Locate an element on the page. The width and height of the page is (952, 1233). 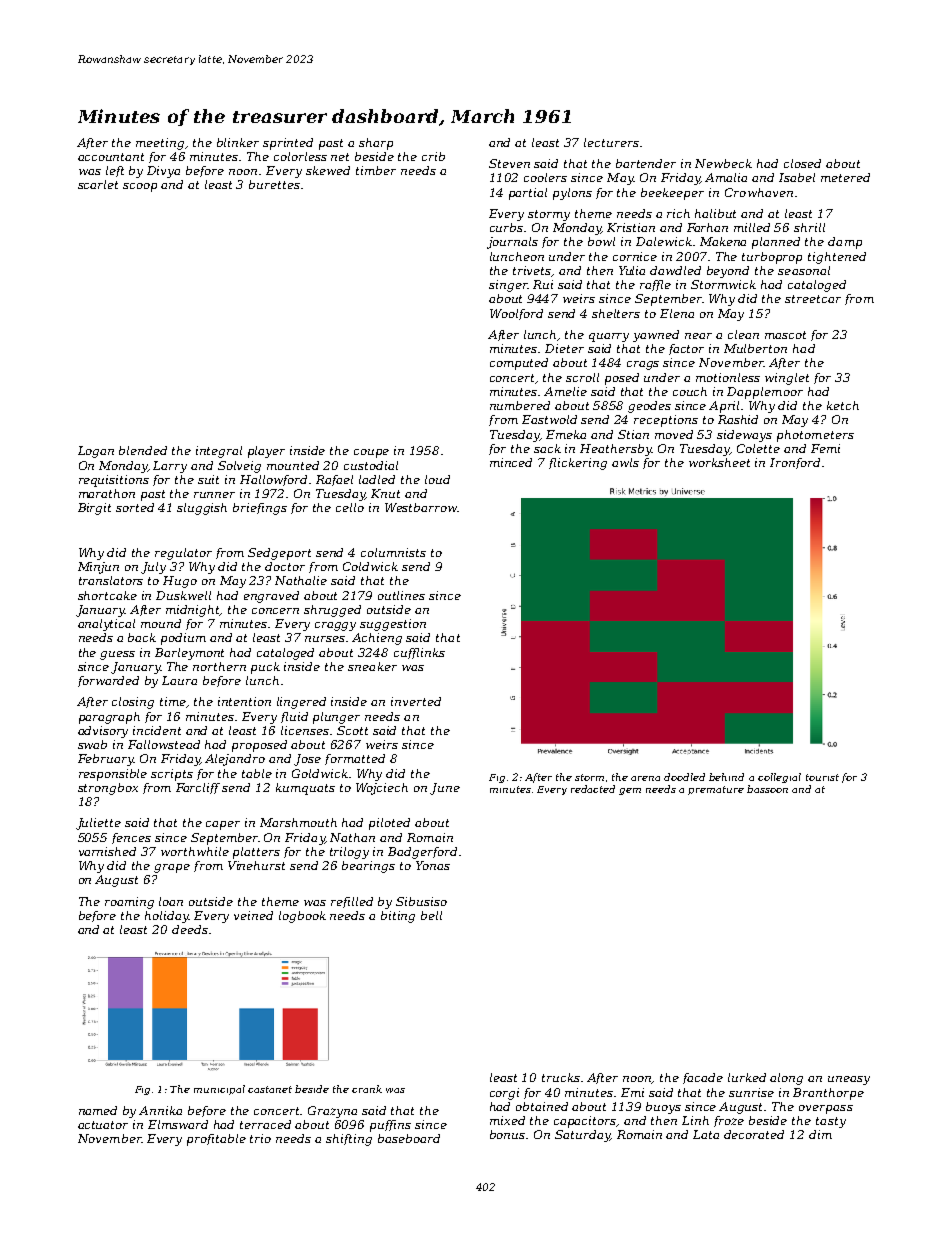
Newbeck is located at coordinates (723, 163).
